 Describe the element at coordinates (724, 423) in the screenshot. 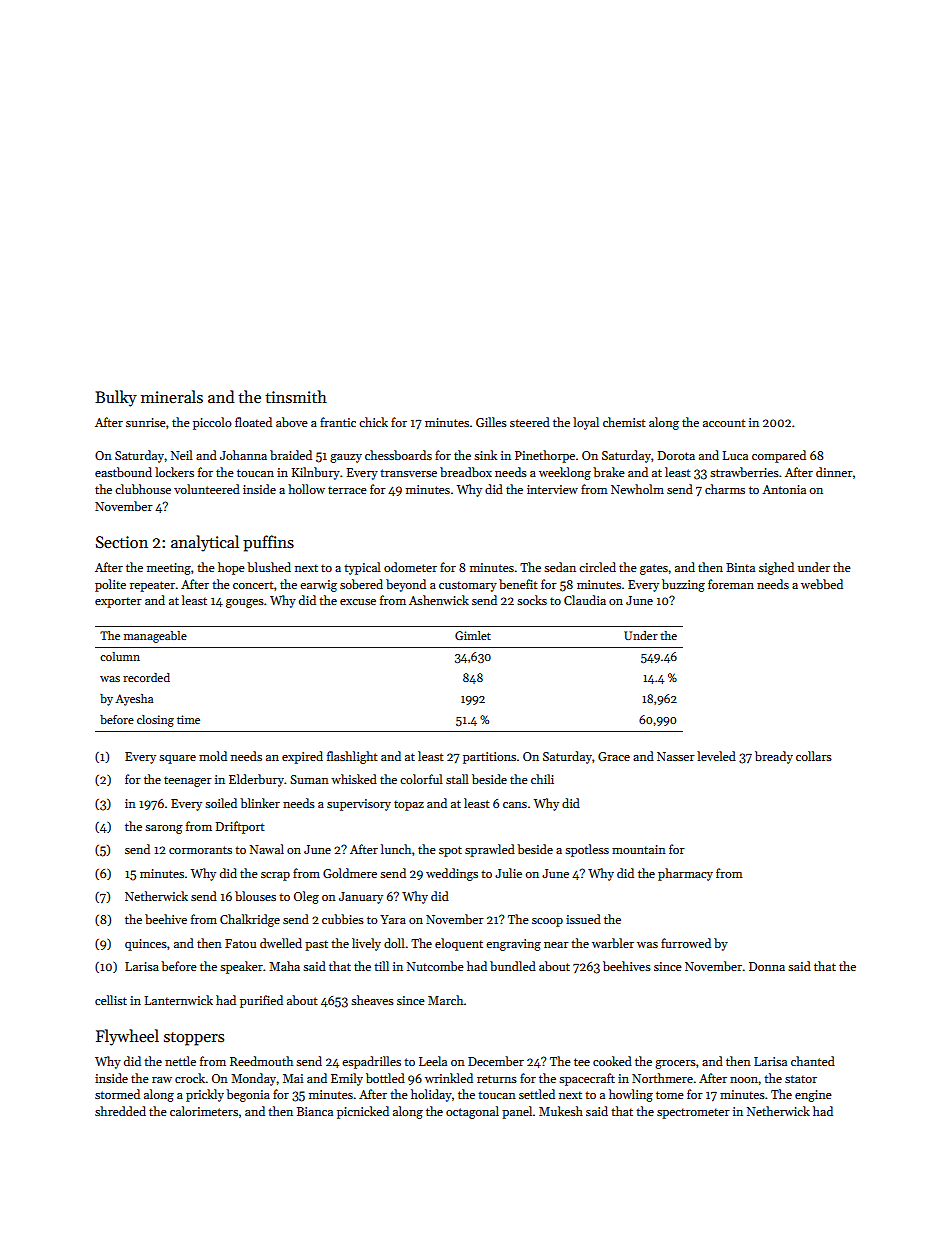

I see `account` at that location.
